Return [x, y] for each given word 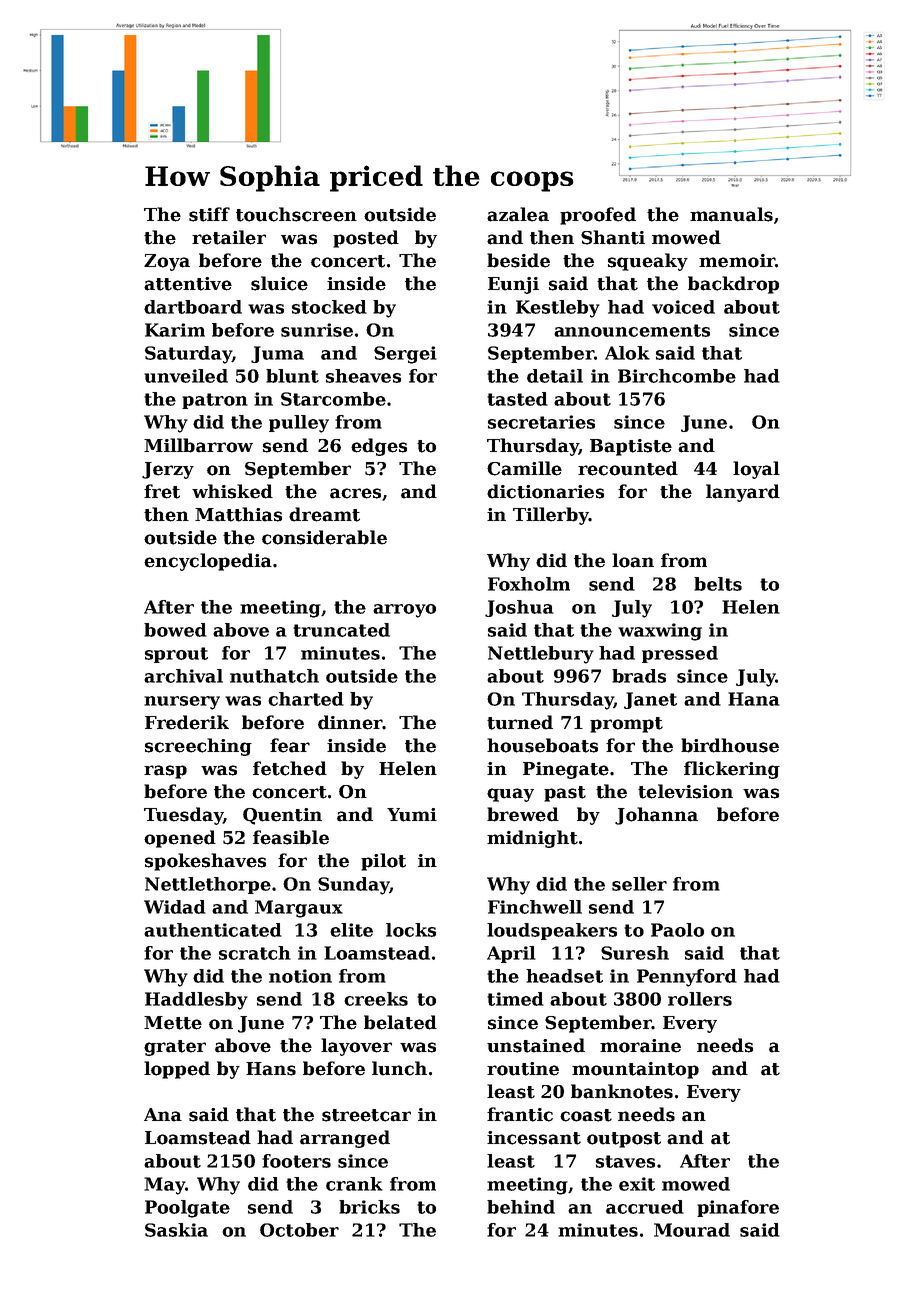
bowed [175, 630]
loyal [756, 470]
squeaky [648, 262]
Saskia [176, 1230]
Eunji [513, 285]
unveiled [186, 376]
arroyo [404, 611]
